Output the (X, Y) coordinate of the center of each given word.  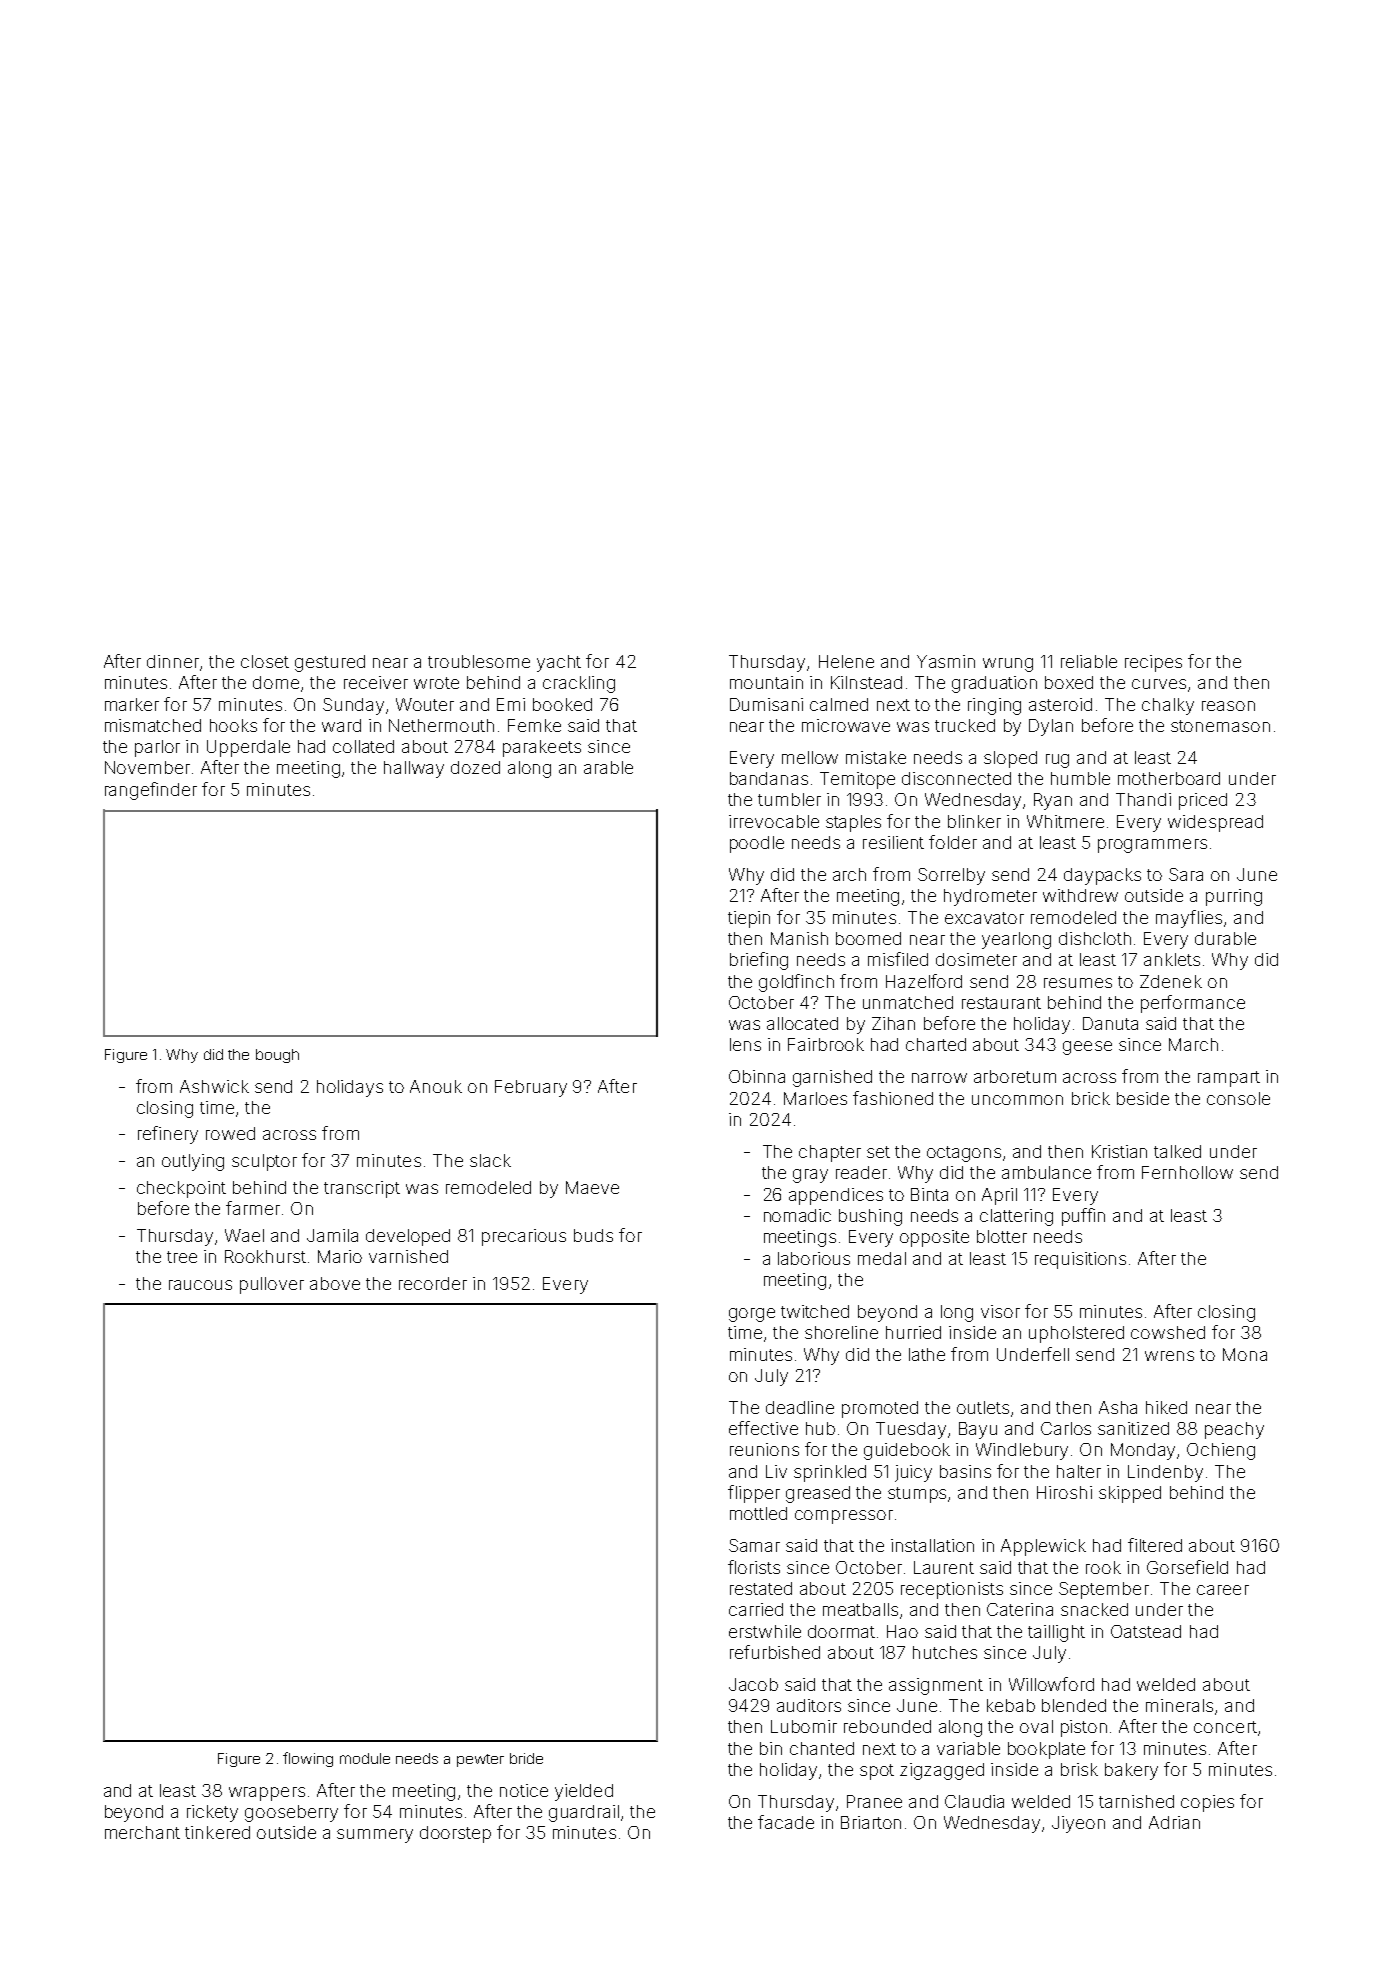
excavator (984, 918)
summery (375, 1836)
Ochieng (1221, 1451)
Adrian (1174, 1822)
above (335, 1283)
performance (1193, 1004)
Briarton (871, 1822)
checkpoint (181, 1189)
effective (763, 1428)
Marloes (815, 1098)
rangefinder (151, 791)
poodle (757, 844)
